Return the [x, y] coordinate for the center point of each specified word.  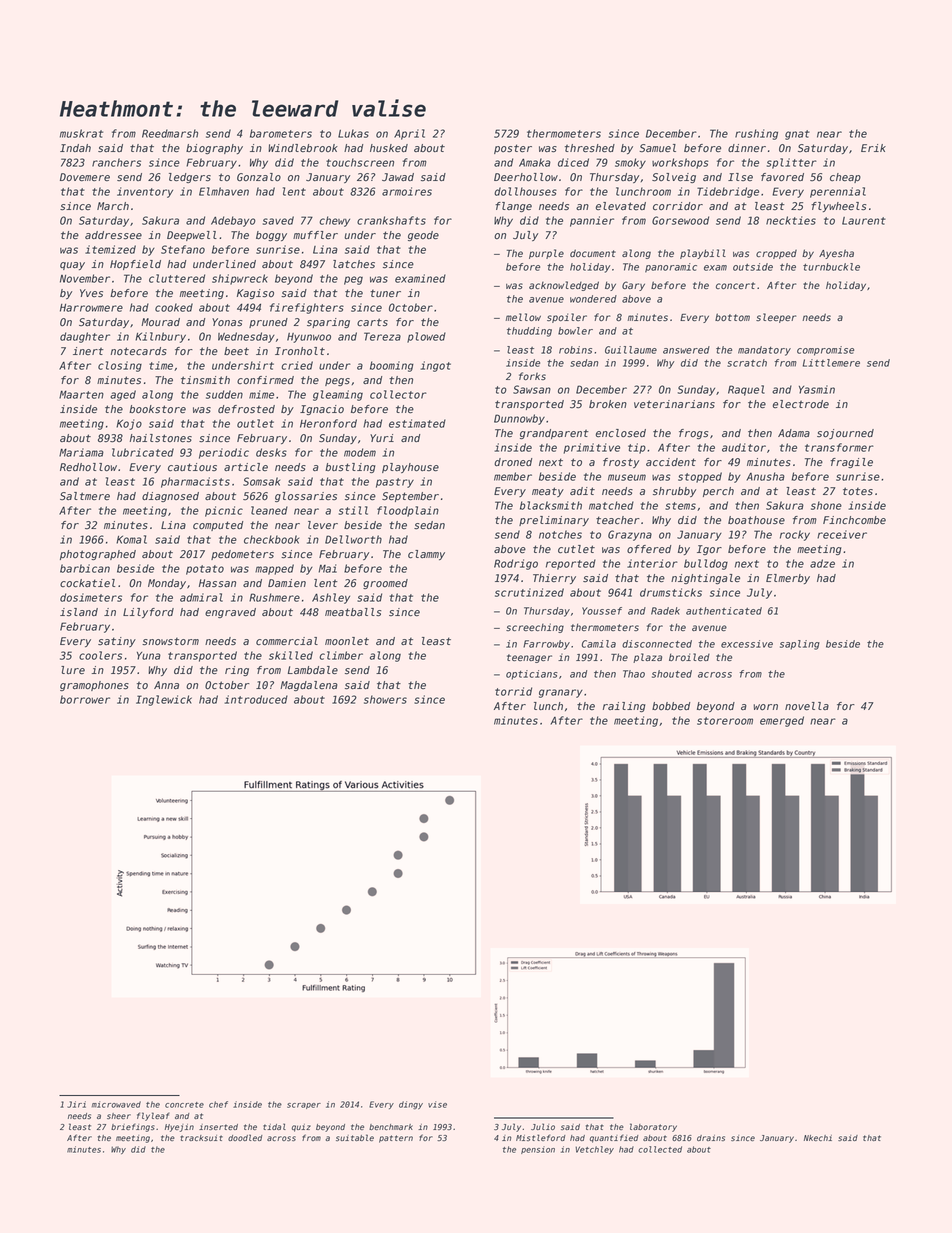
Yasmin [817, 389]
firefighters [307, 308]
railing [624, 707]
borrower [85, 699]
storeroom [725, 721]
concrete [184, 1105]
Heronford [328, 423]
